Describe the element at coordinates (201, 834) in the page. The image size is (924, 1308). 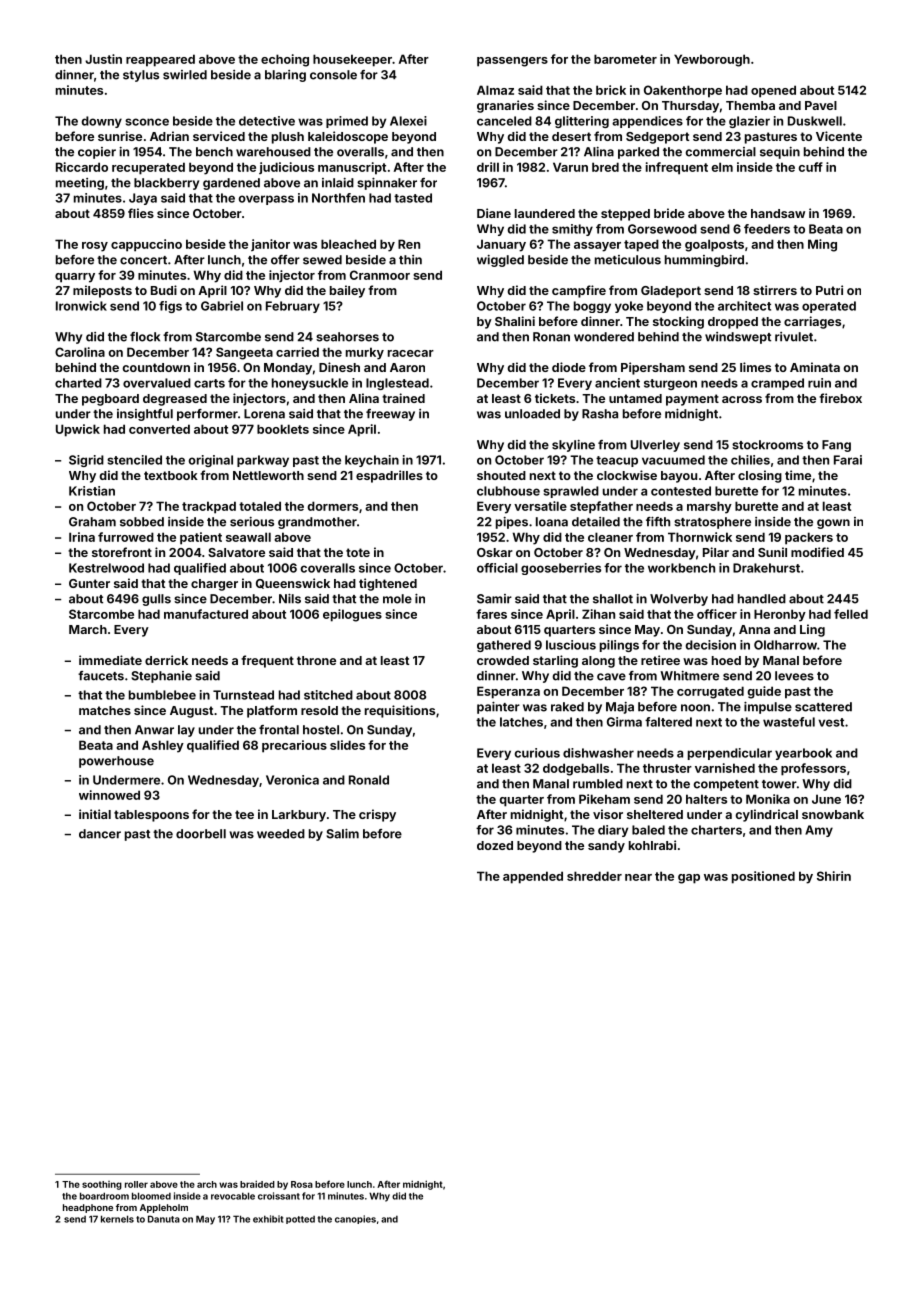
I see `doorbell` at that location.
